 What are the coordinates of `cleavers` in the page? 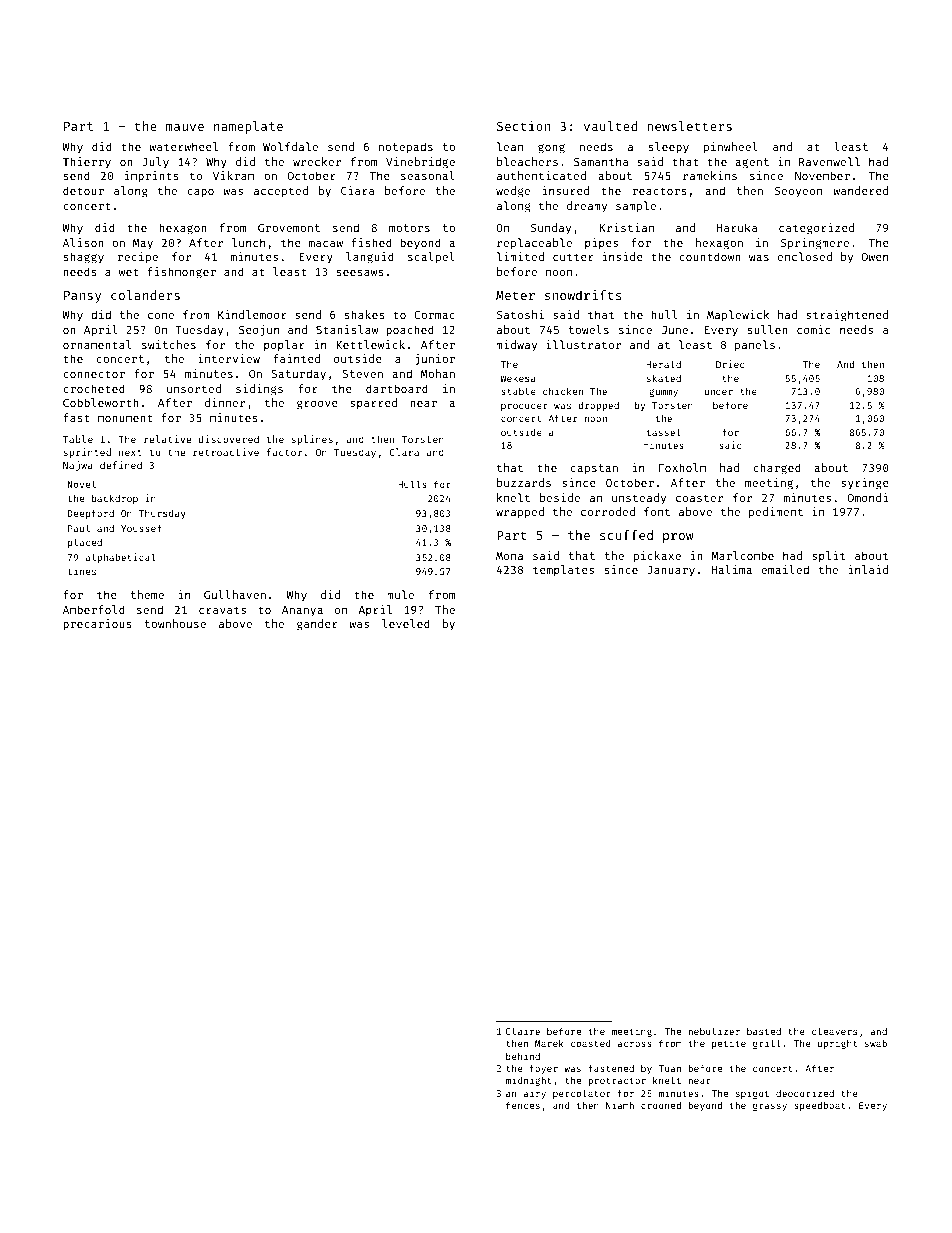 It's located at (834, 1031).
